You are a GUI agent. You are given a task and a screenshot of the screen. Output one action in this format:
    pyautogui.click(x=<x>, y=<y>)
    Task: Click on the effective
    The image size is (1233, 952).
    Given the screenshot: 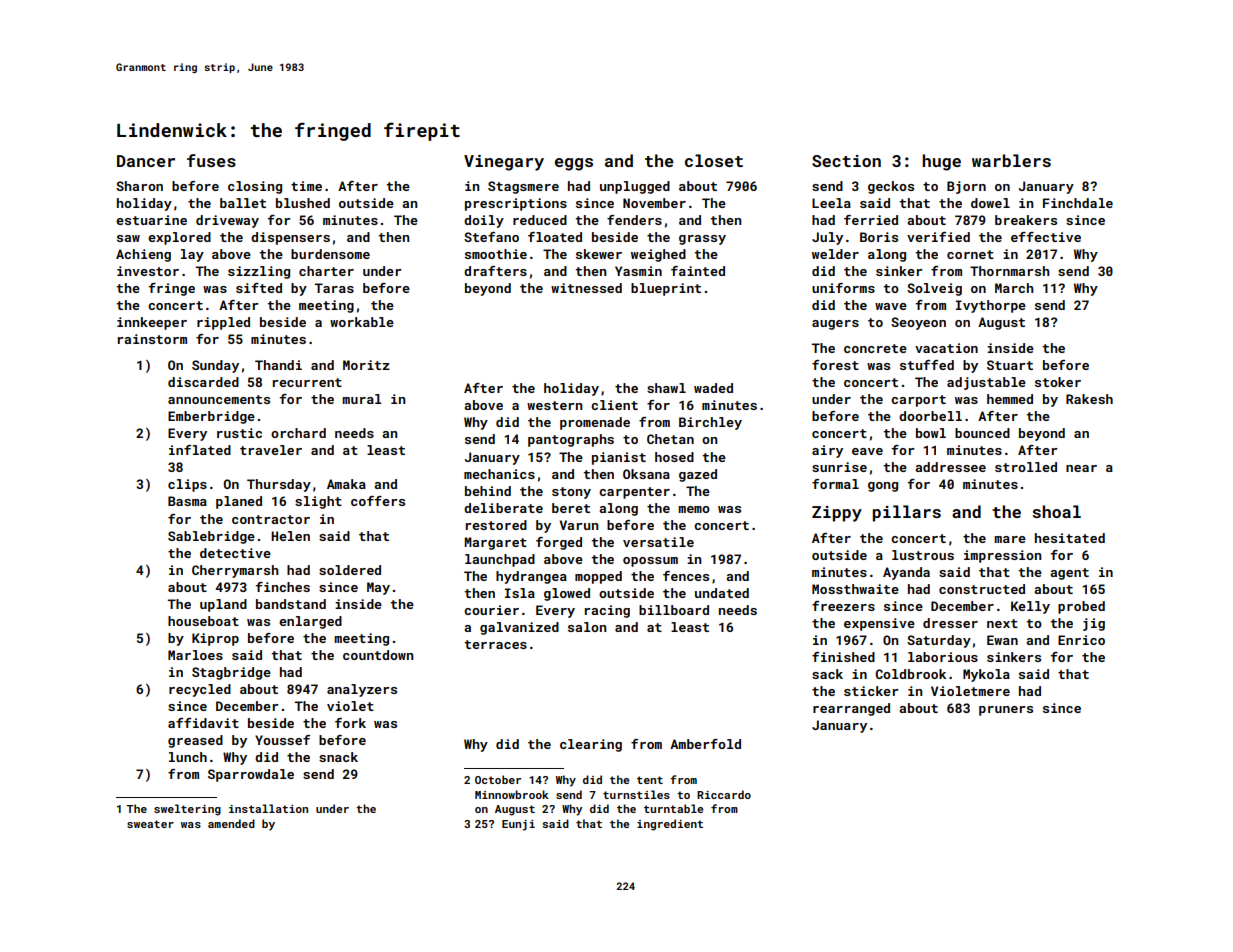 What is the action you would take?
    pyautogui.click(x=1046, y=237)
